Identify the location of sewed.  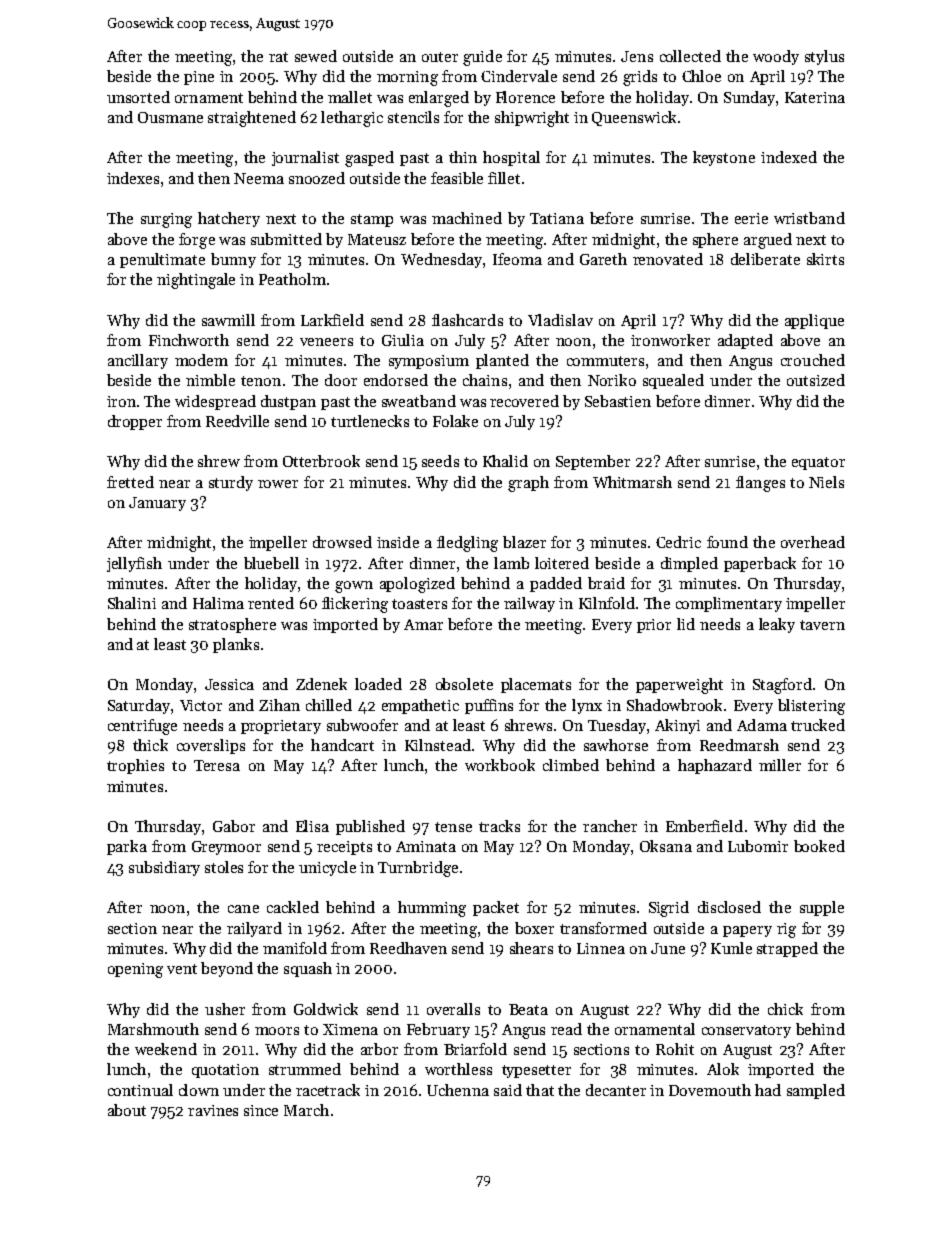
(316, 56).
